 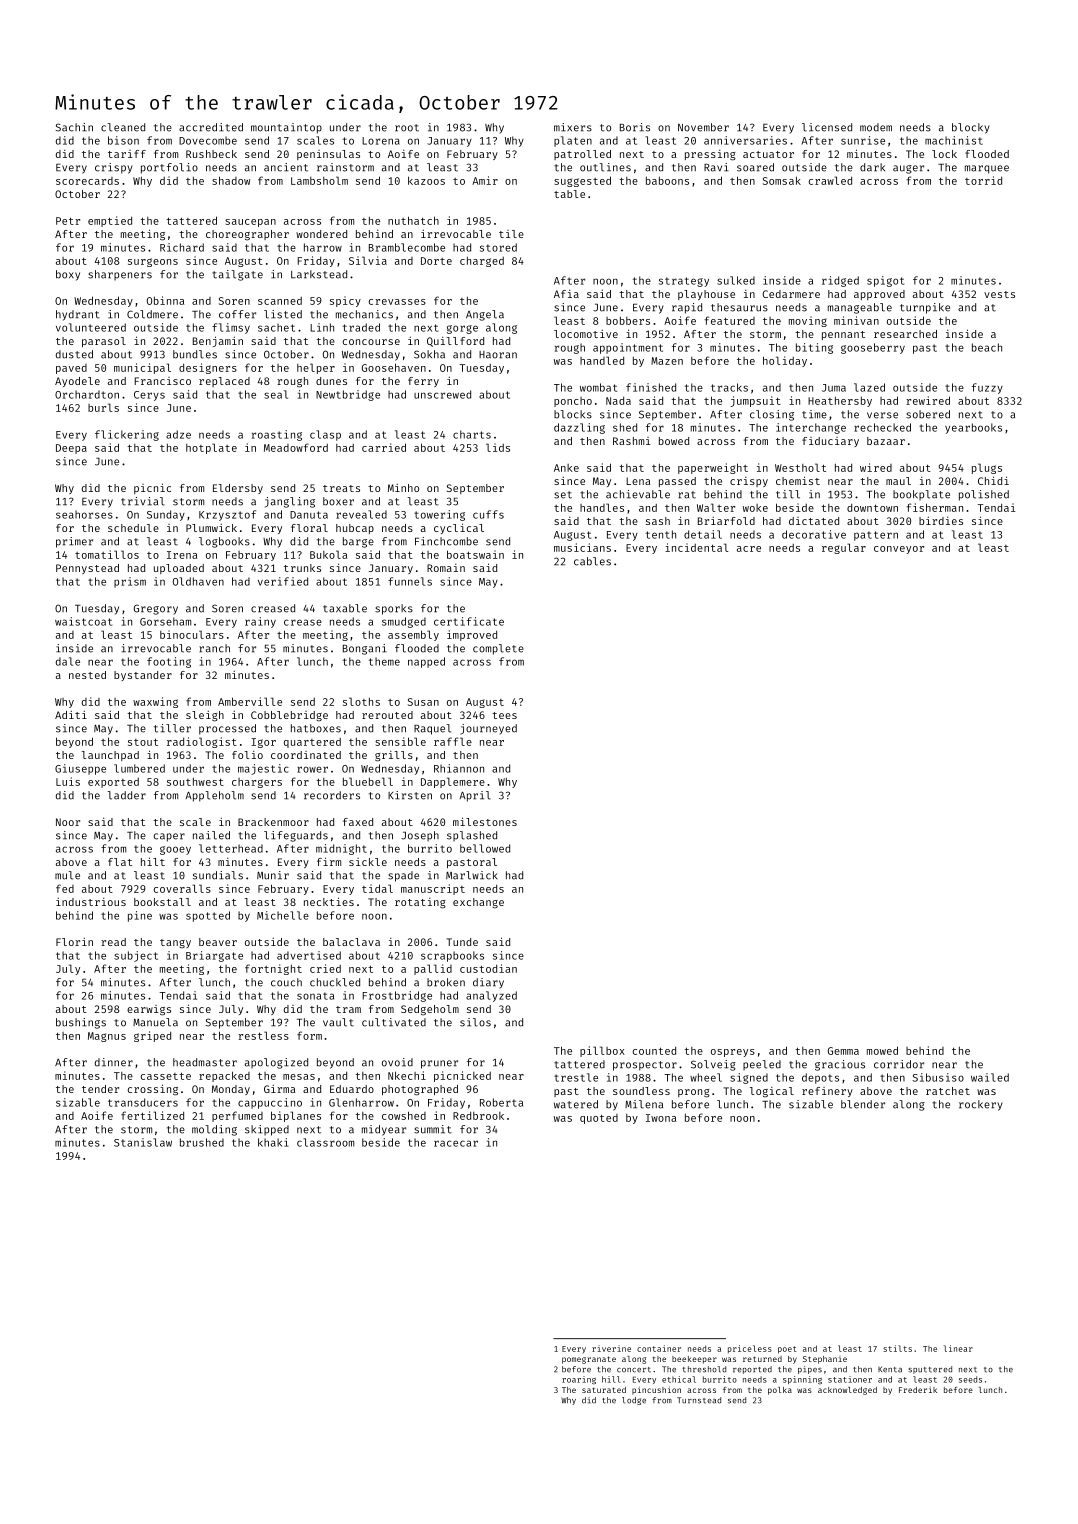 I want to click on emptied, so click(x=110, y=221).
